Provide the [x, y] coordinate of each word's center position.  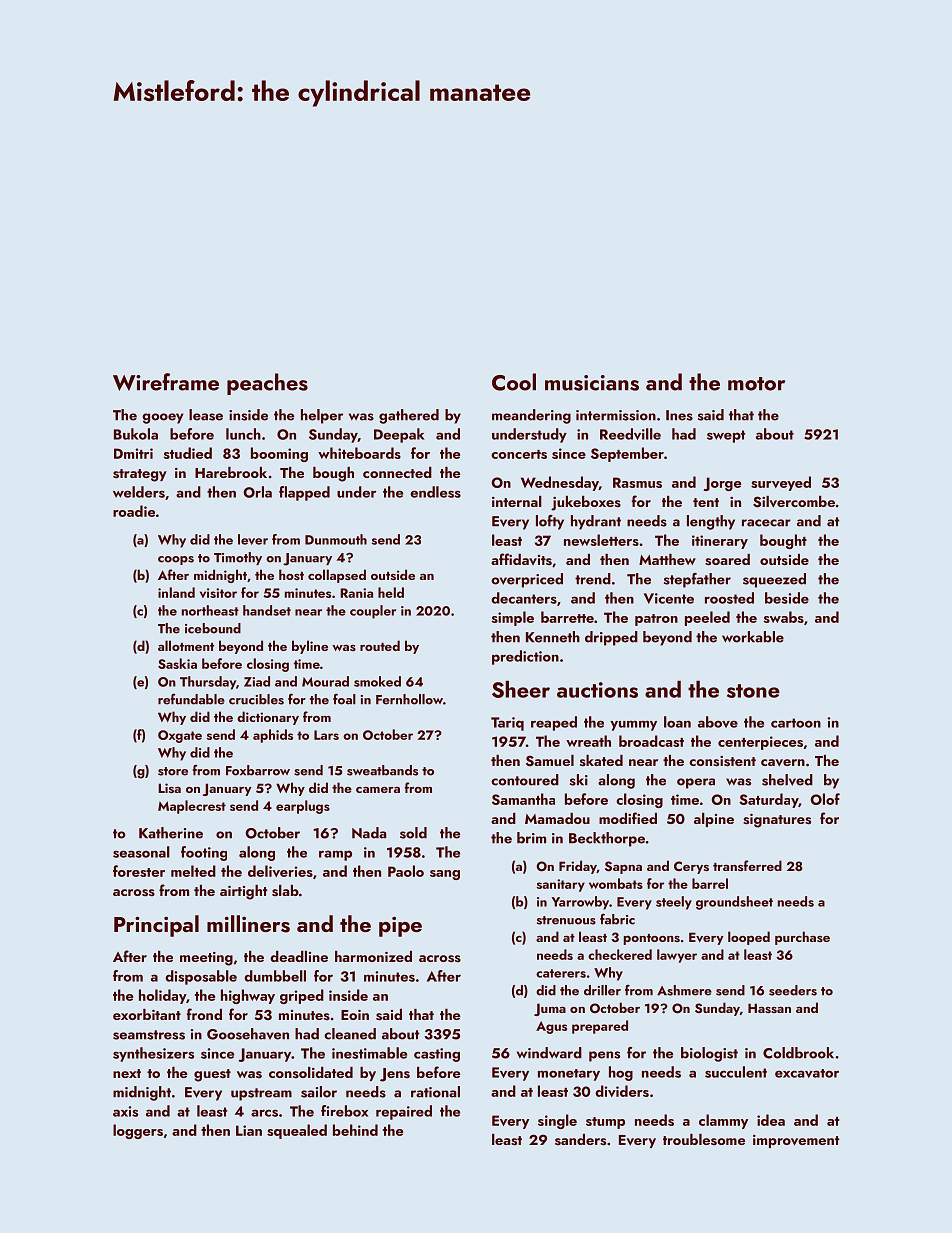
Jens [395, 1075]
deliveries [280, 871]
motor [756, 384]
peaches [267, 384]
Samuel [550, 761]
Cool [514, 382]
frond [204, 1014]
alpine [714, 820]
